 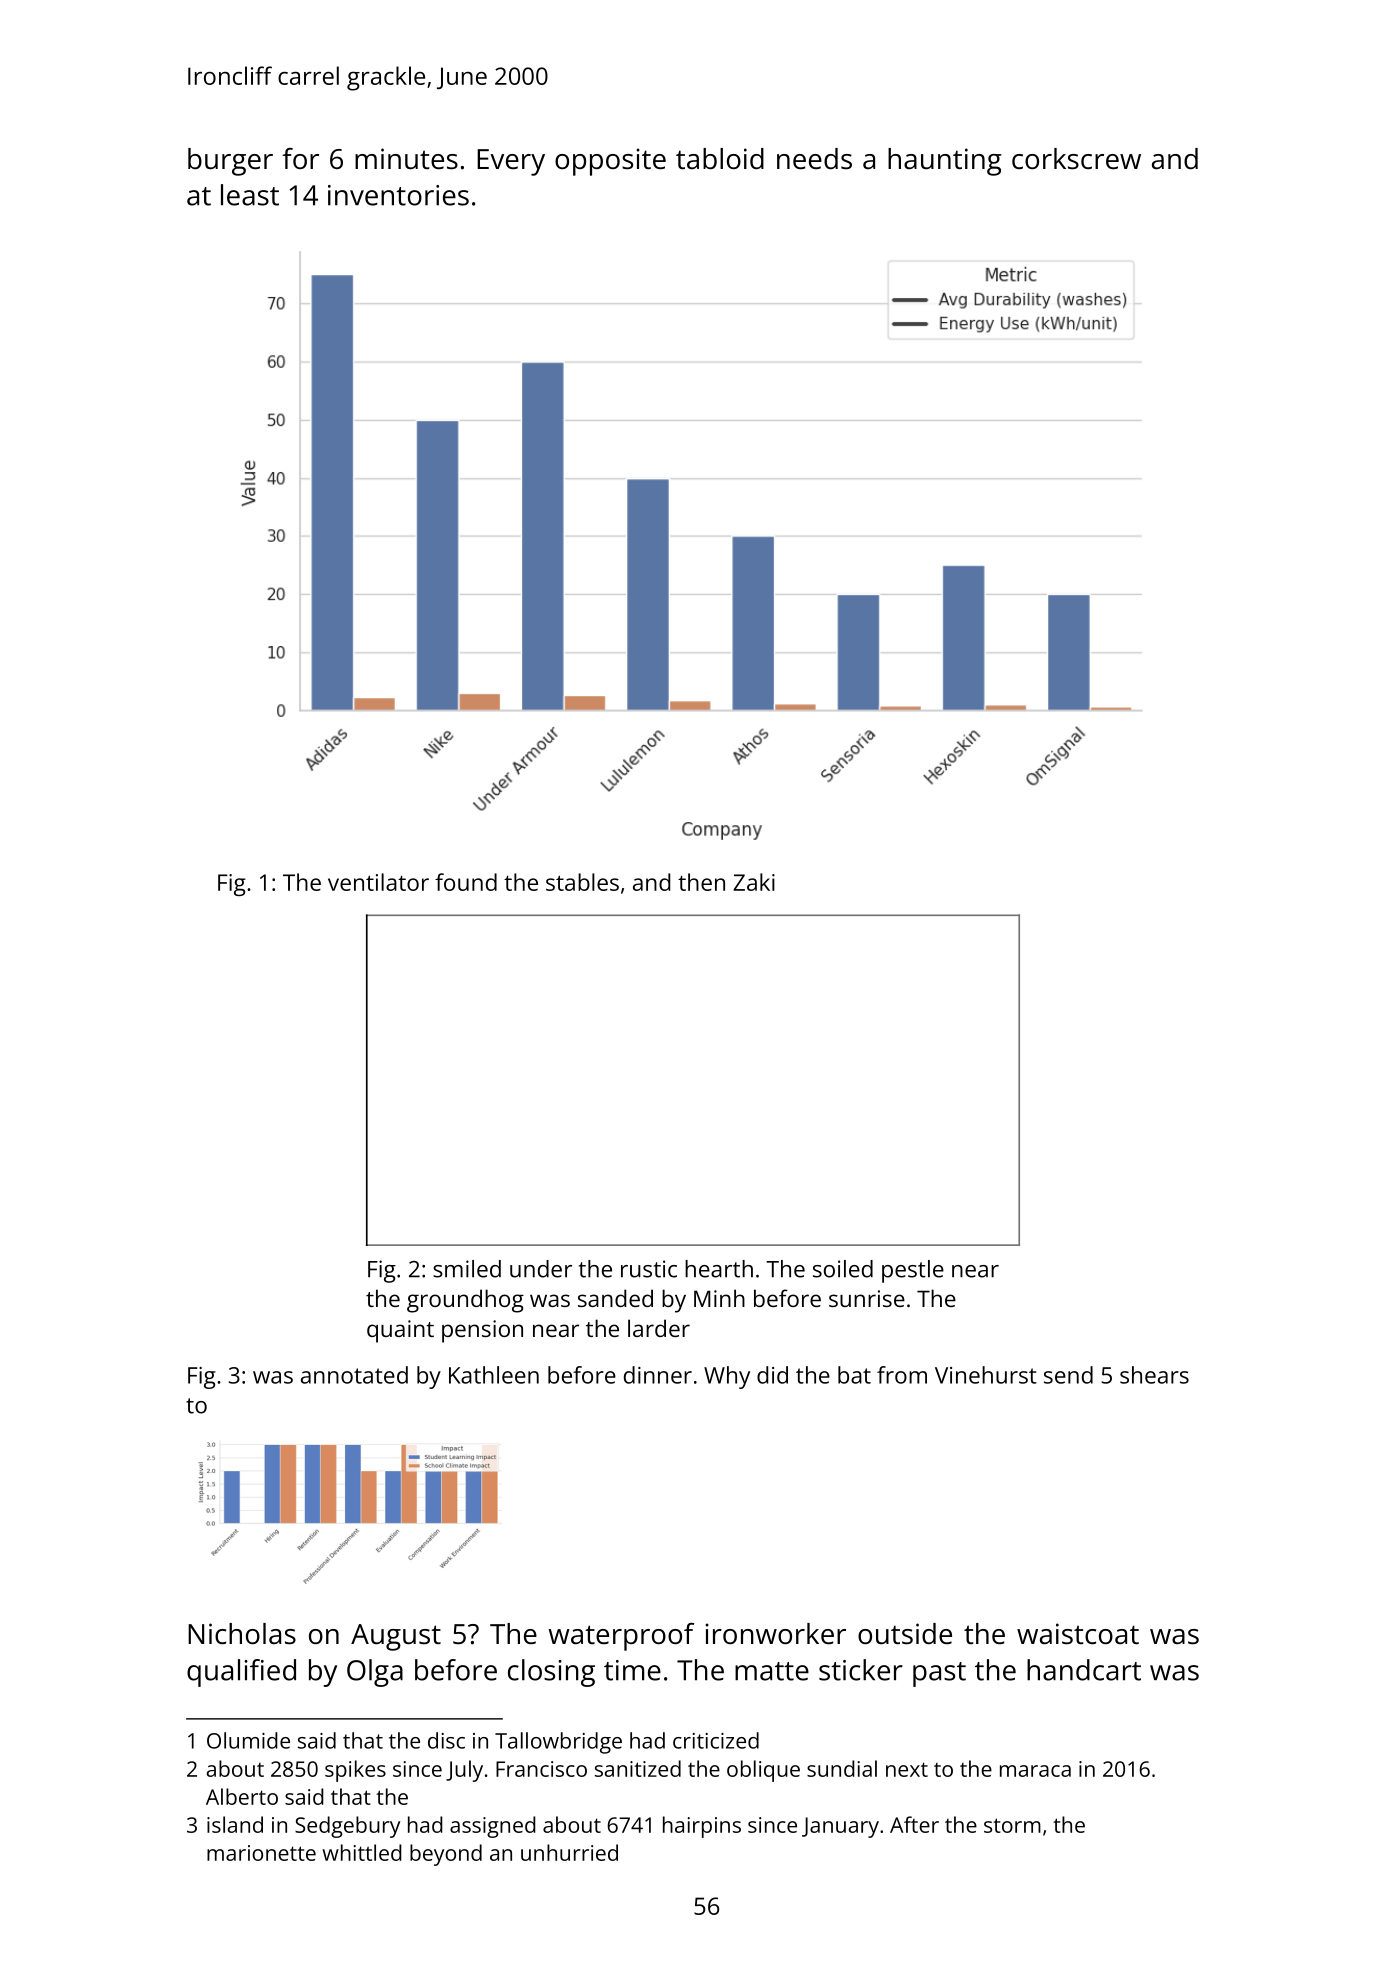 What do you see at coordinates (250, 195) in the screenshot?
I see `least` at bounding box center [250, 195].
